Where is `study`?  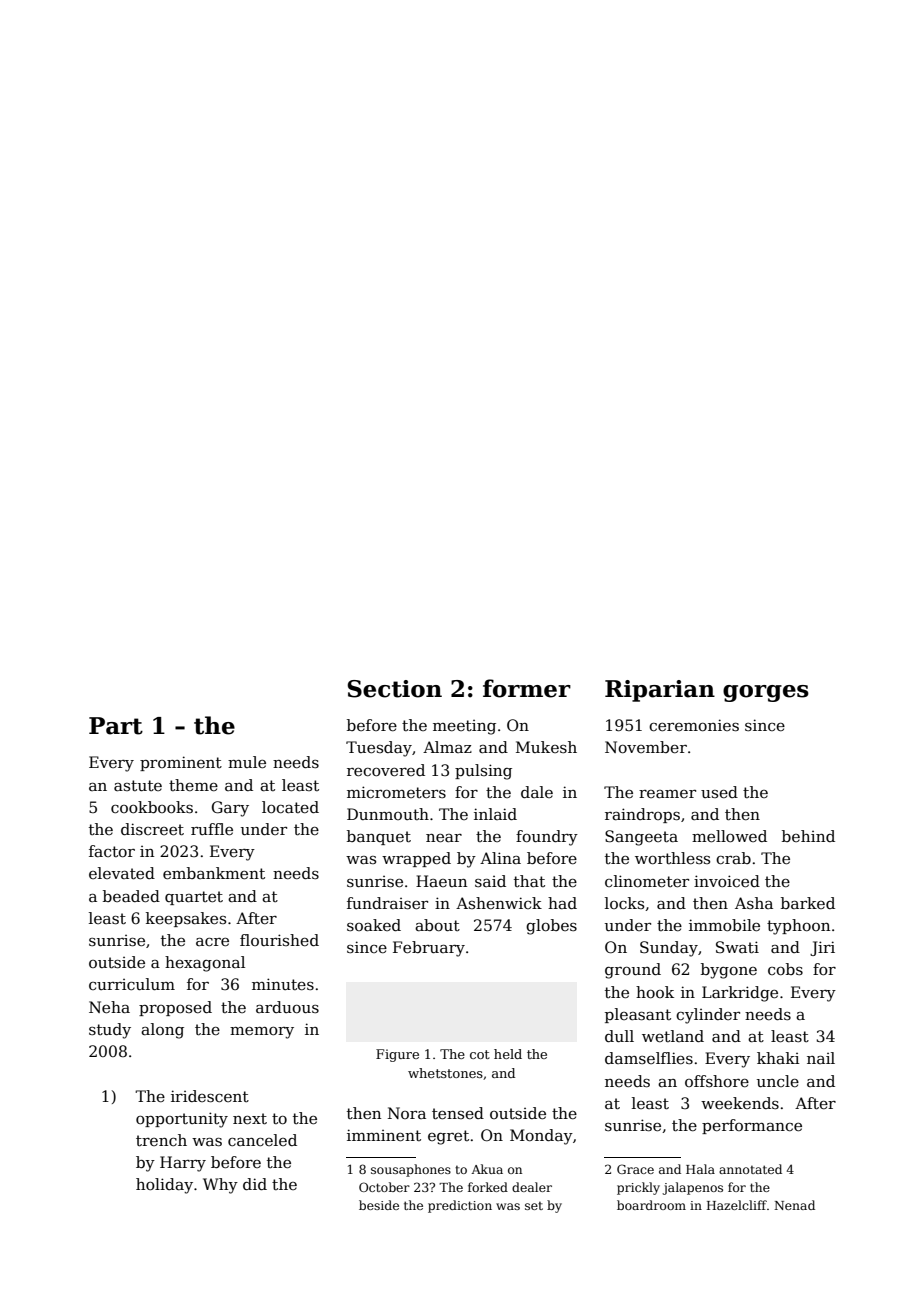
study is located at coordinates (110, 1031).
